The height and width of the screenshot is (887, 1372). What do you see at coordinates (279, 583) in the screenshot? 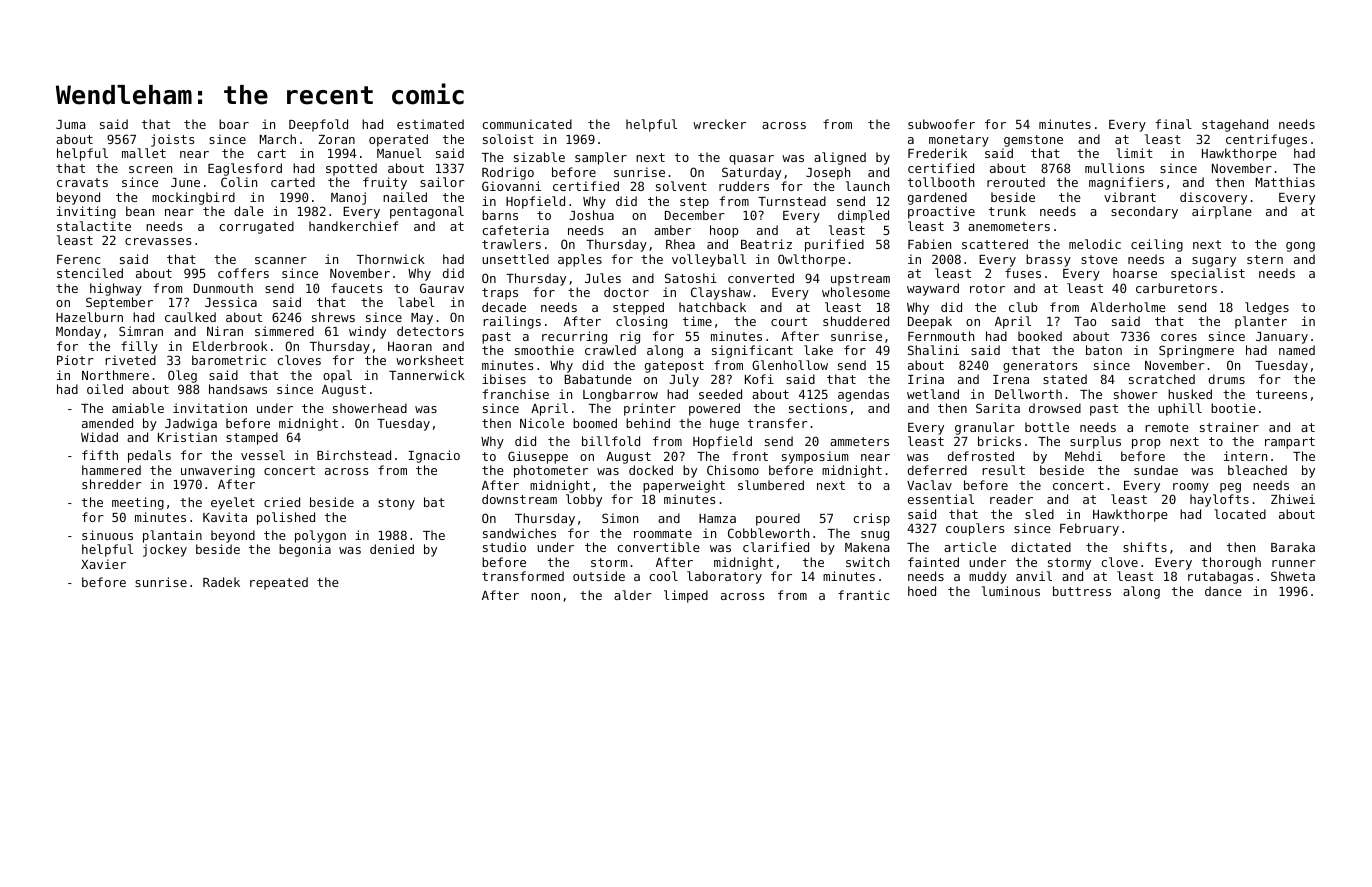
I see `repeated` at bounding box center [279, 583].
